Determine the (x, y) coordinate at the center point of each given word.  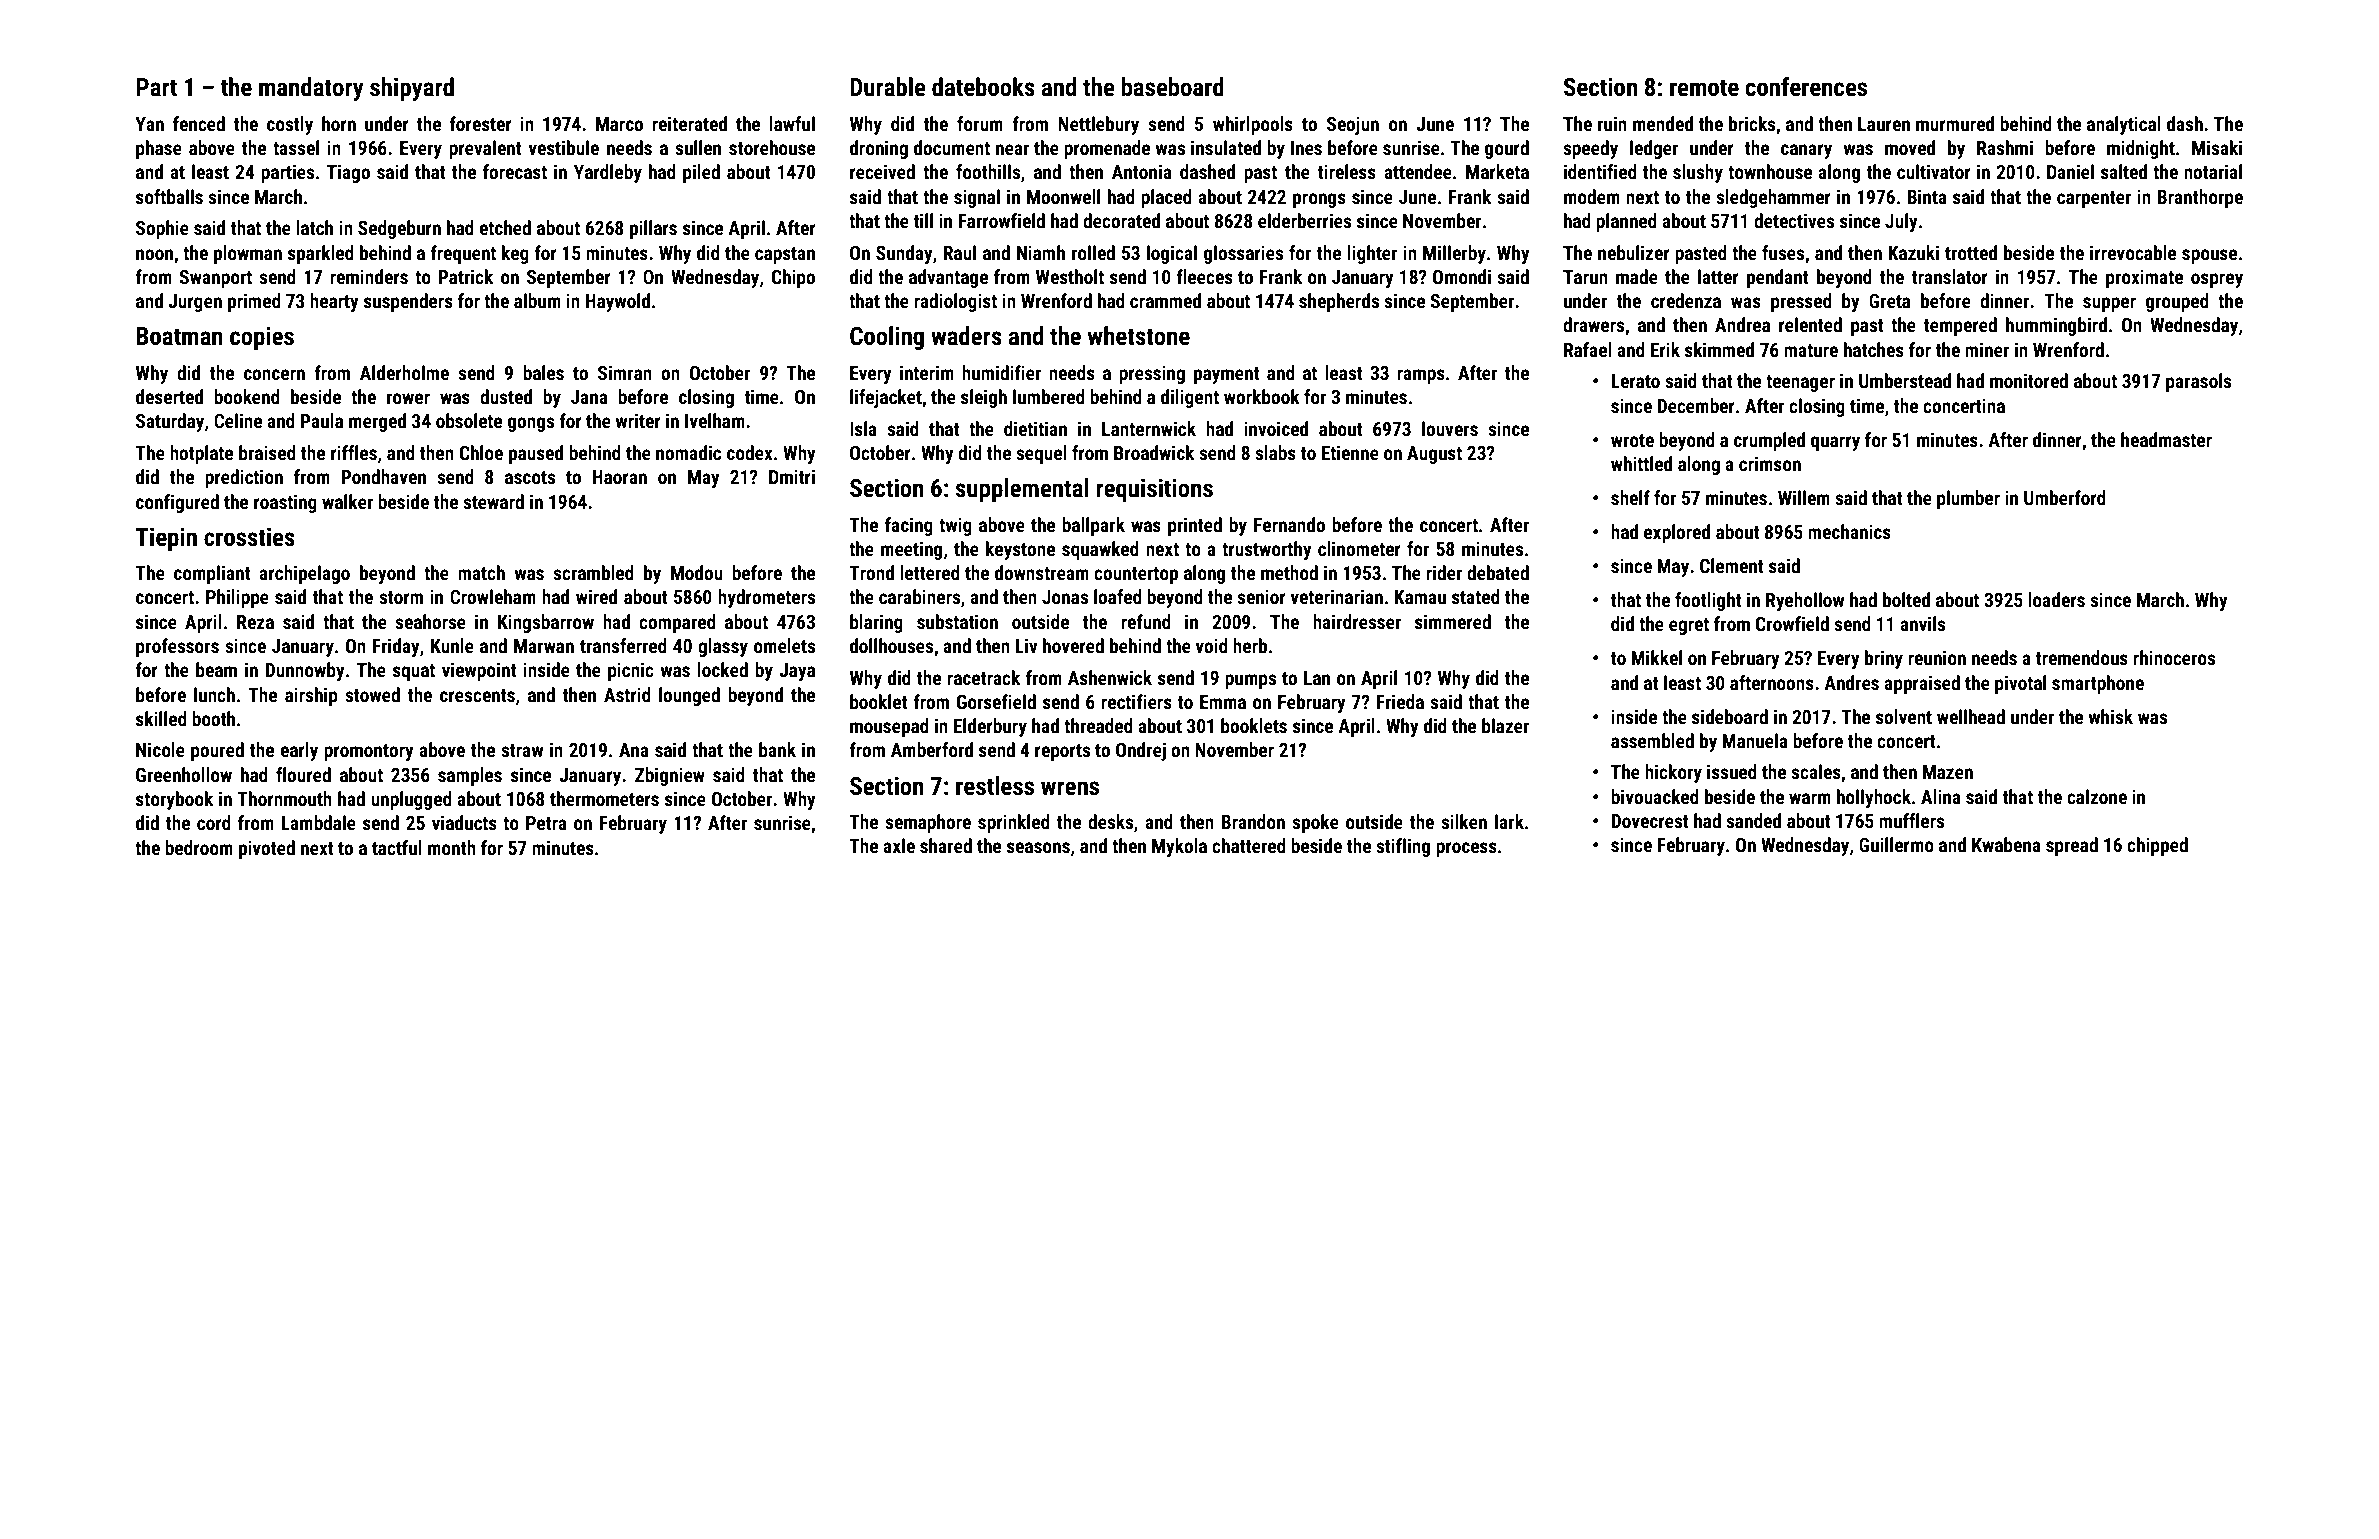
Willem (1804, 497)
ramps (1421, 376)
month (452, 847)
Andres (1851, 682)
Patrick (465, 276)
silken (1464, 821)
